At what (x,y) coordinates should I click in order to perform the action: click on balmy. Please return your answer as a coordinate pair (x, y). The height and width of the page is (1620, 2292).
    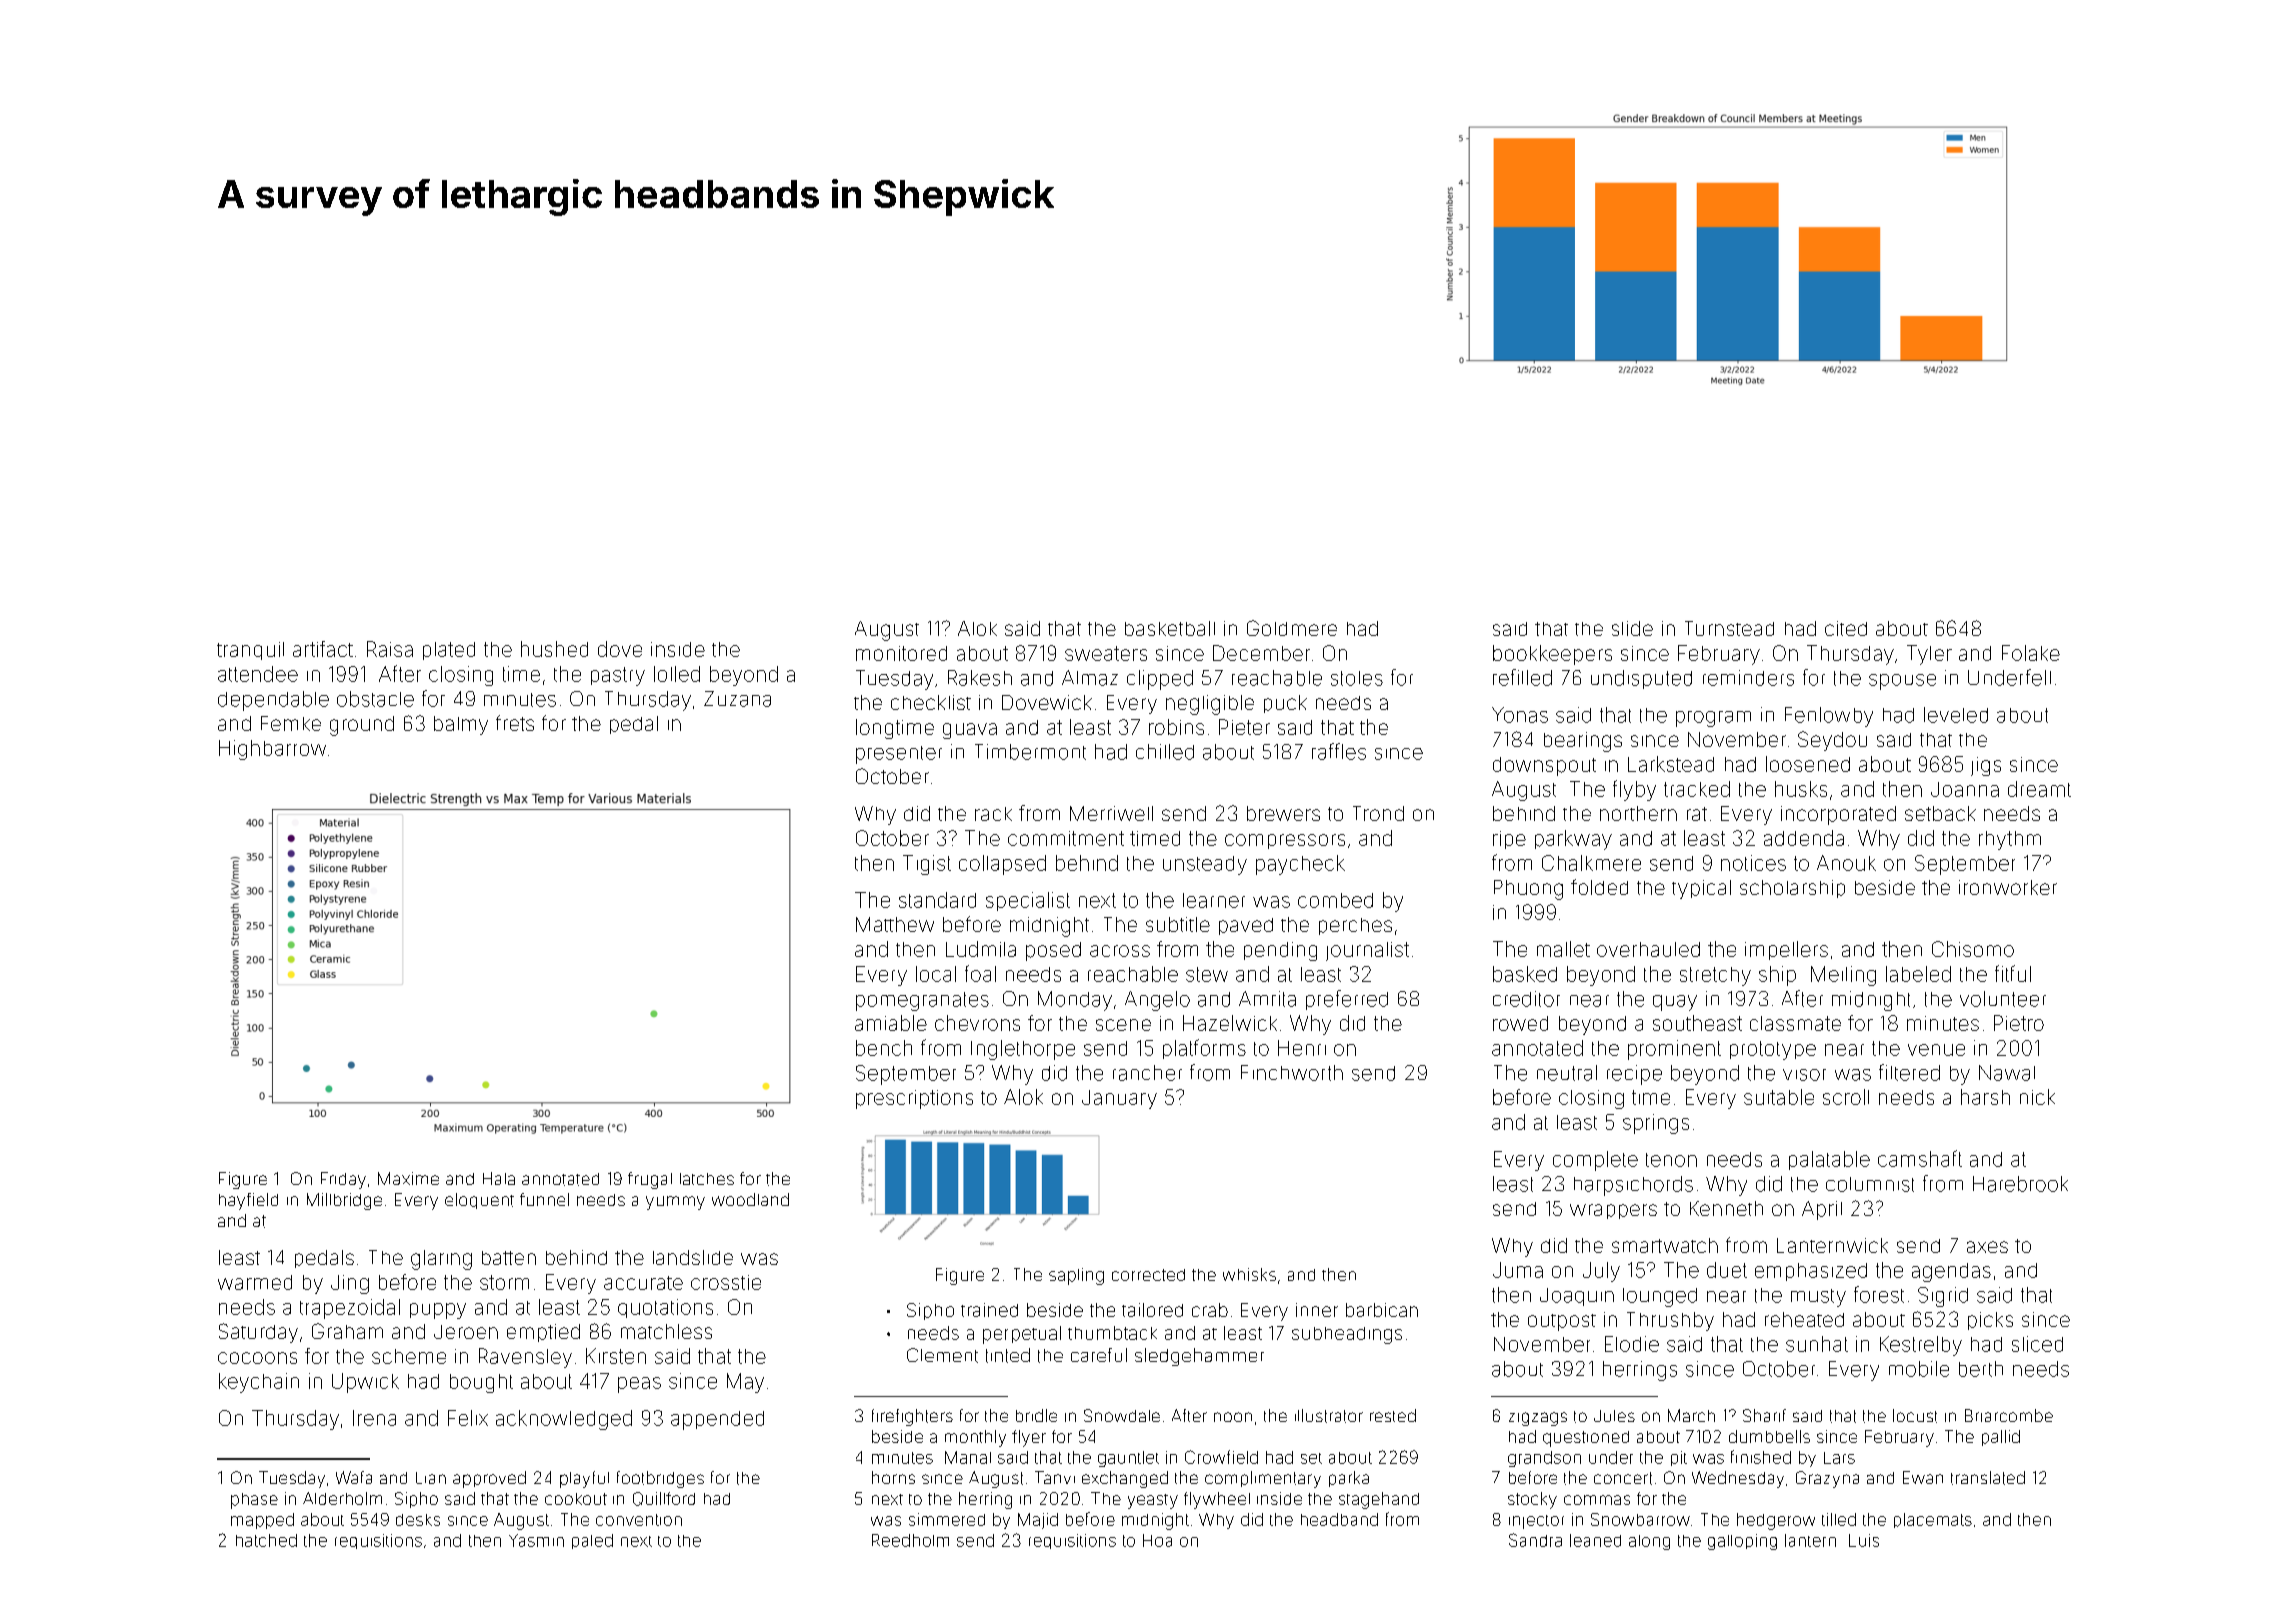
    Looking at the image, I should click on (461, 725).
